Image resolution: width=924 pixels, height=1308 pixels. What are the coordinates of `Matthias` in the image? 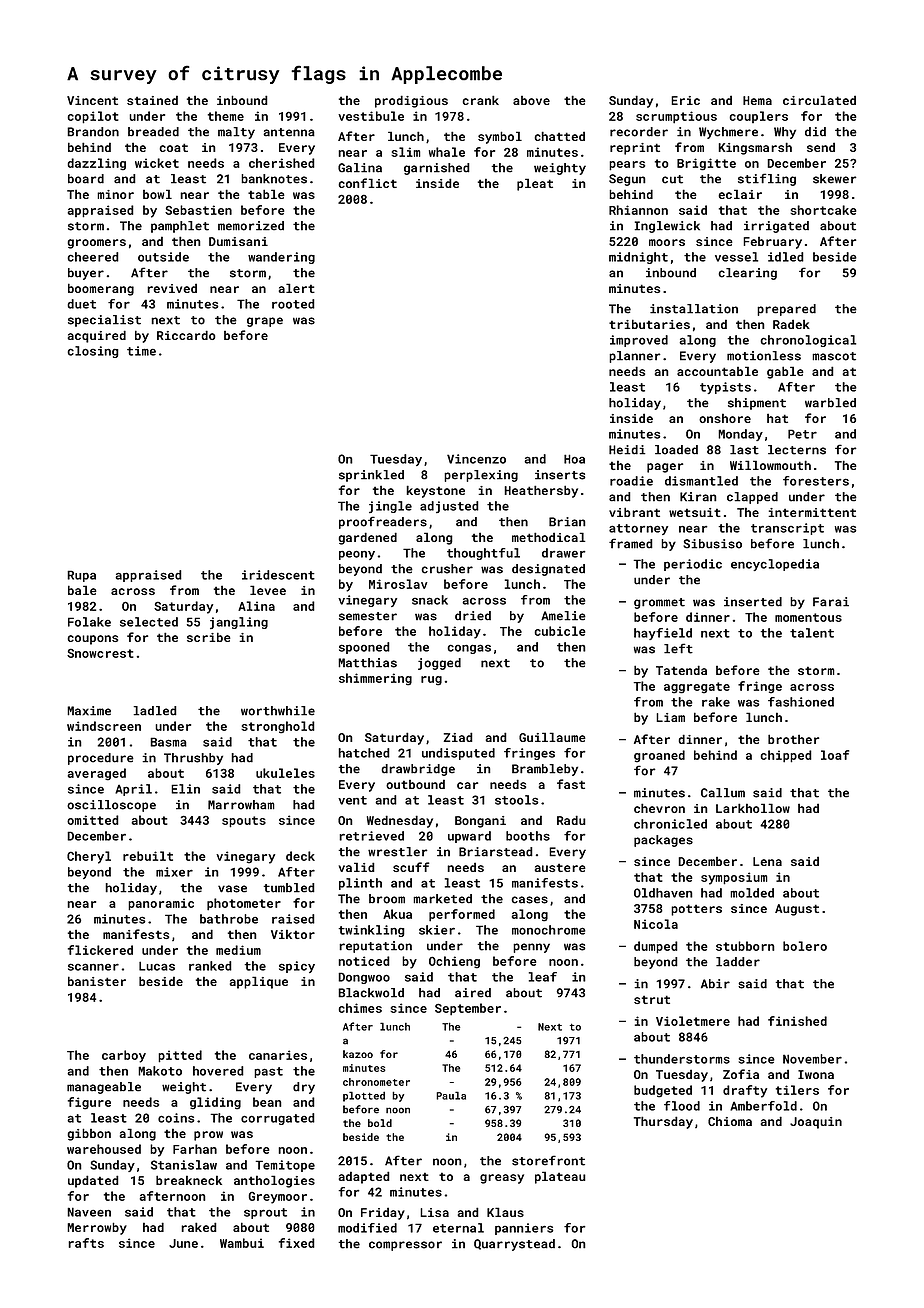 It's located at (367, 663).
